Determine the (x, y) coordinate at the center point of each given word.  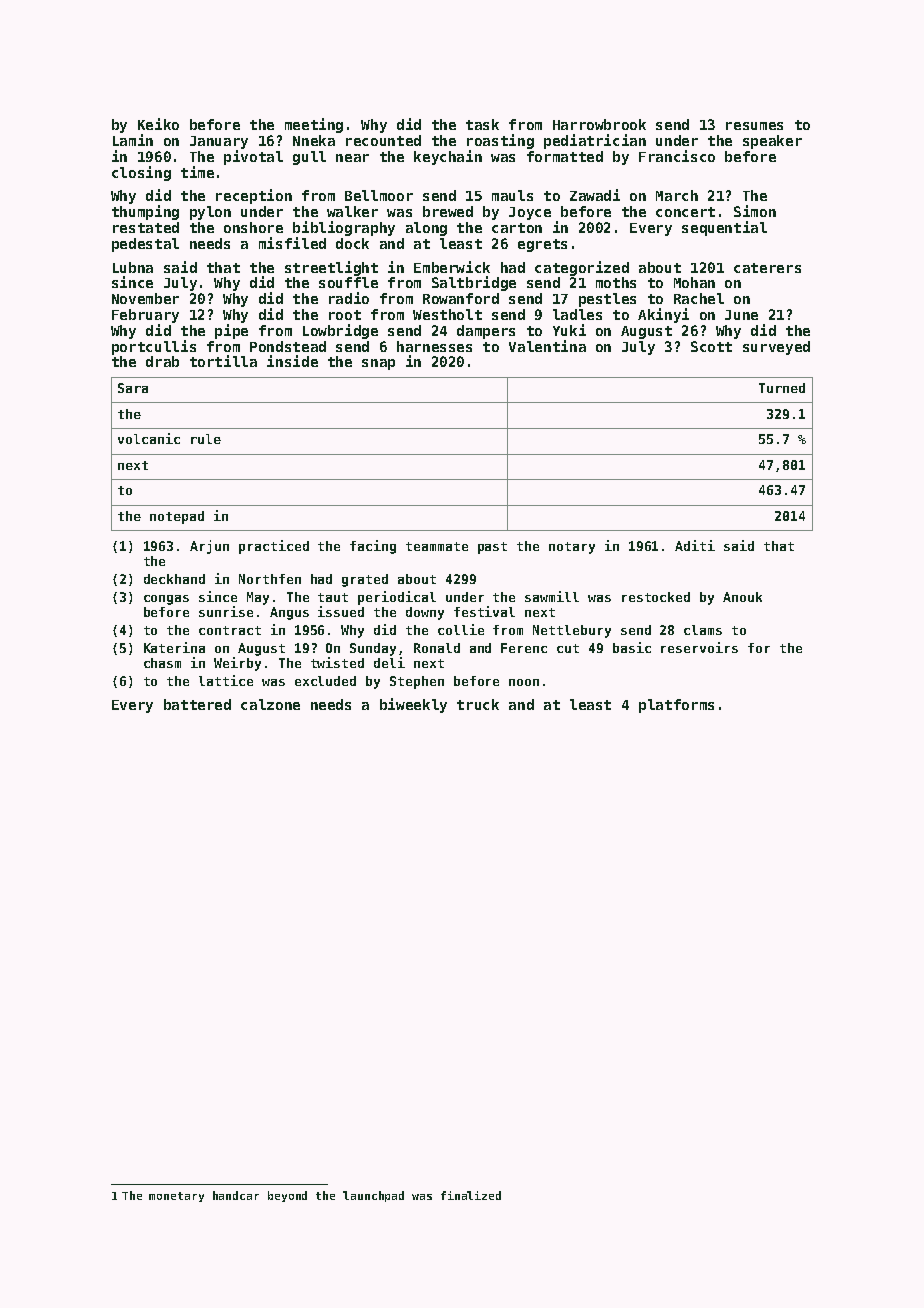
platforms (676, 706)
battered (197, 704)
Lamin (133, 140)
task (482, 124)
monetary (176, 1197)
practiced (274, 547)
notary (572, 548)
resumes (754, 126)
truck (478, 704)
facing (373, 547)
